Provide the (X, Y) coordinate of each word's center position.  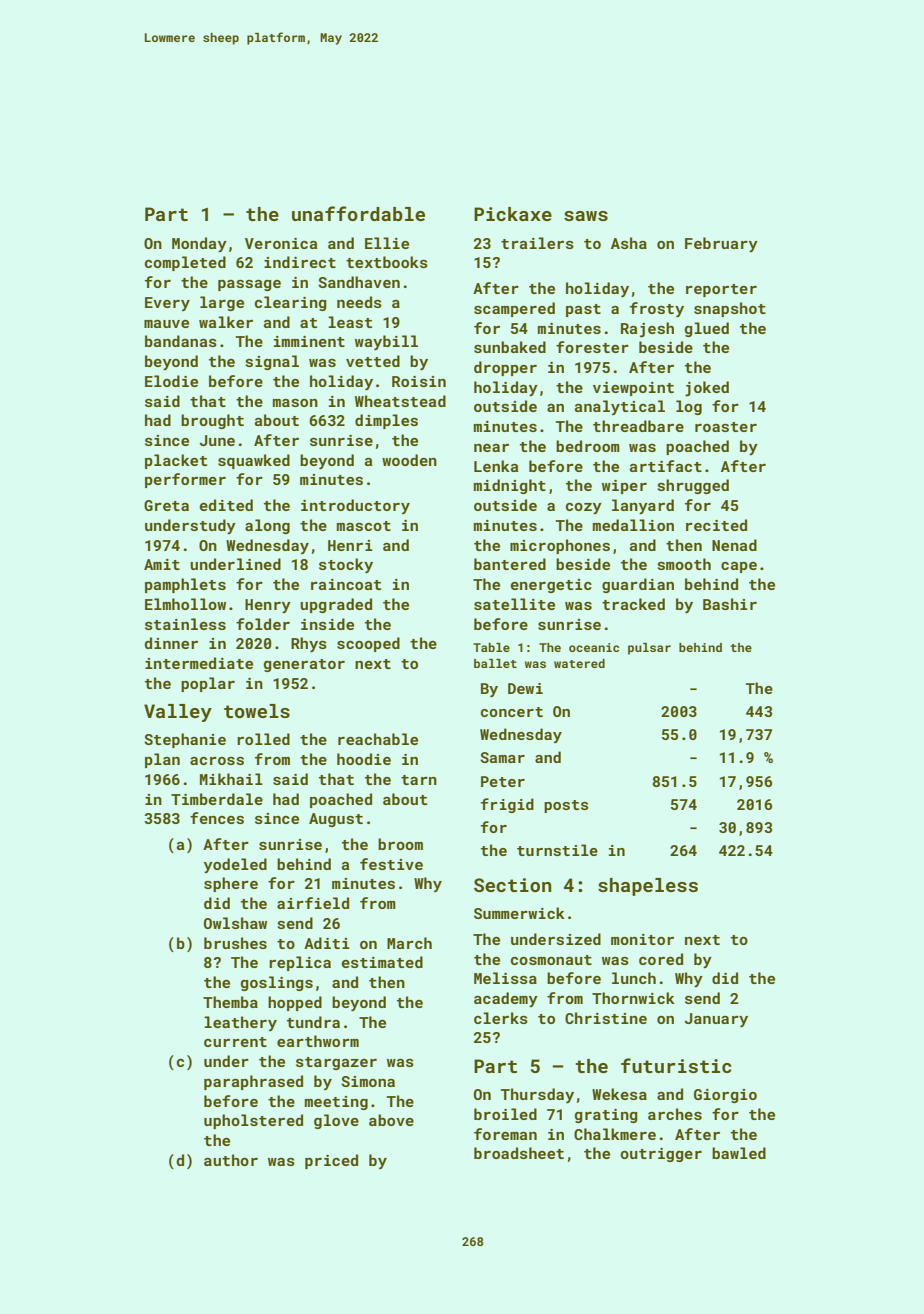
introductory (355, 506)
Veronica (281, 243)
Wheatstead (400, 401)
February (721, 245)
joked (707, 389)
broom (400, 844)
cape (739, 567)
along (267, 526)
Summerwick (519, 913)
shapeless (648, 887)
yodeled (235, 866)
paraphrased (253, 1082)
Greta (166, 505)
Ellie (387, 243)
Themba (230, 1002)
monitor (642, 939)
